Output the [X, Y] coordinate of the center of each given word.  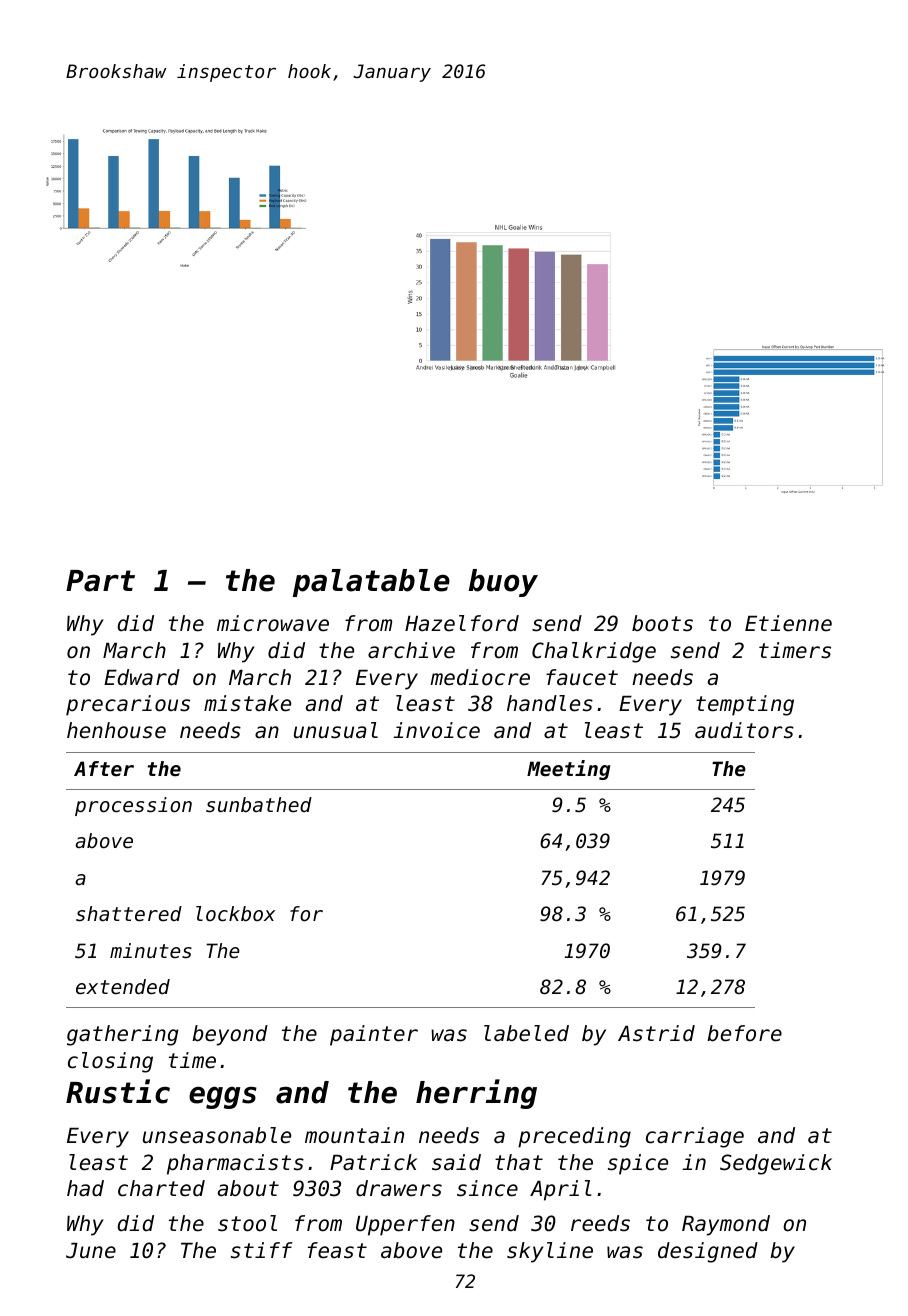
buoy [503, 583]
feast [337, 1250]
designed [708, 1252]
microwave [273, 623]
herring [476, 1094]
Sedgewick [776, 1164]
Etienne [788, 623]
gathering [122, 1035]
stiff [262, 1250]
